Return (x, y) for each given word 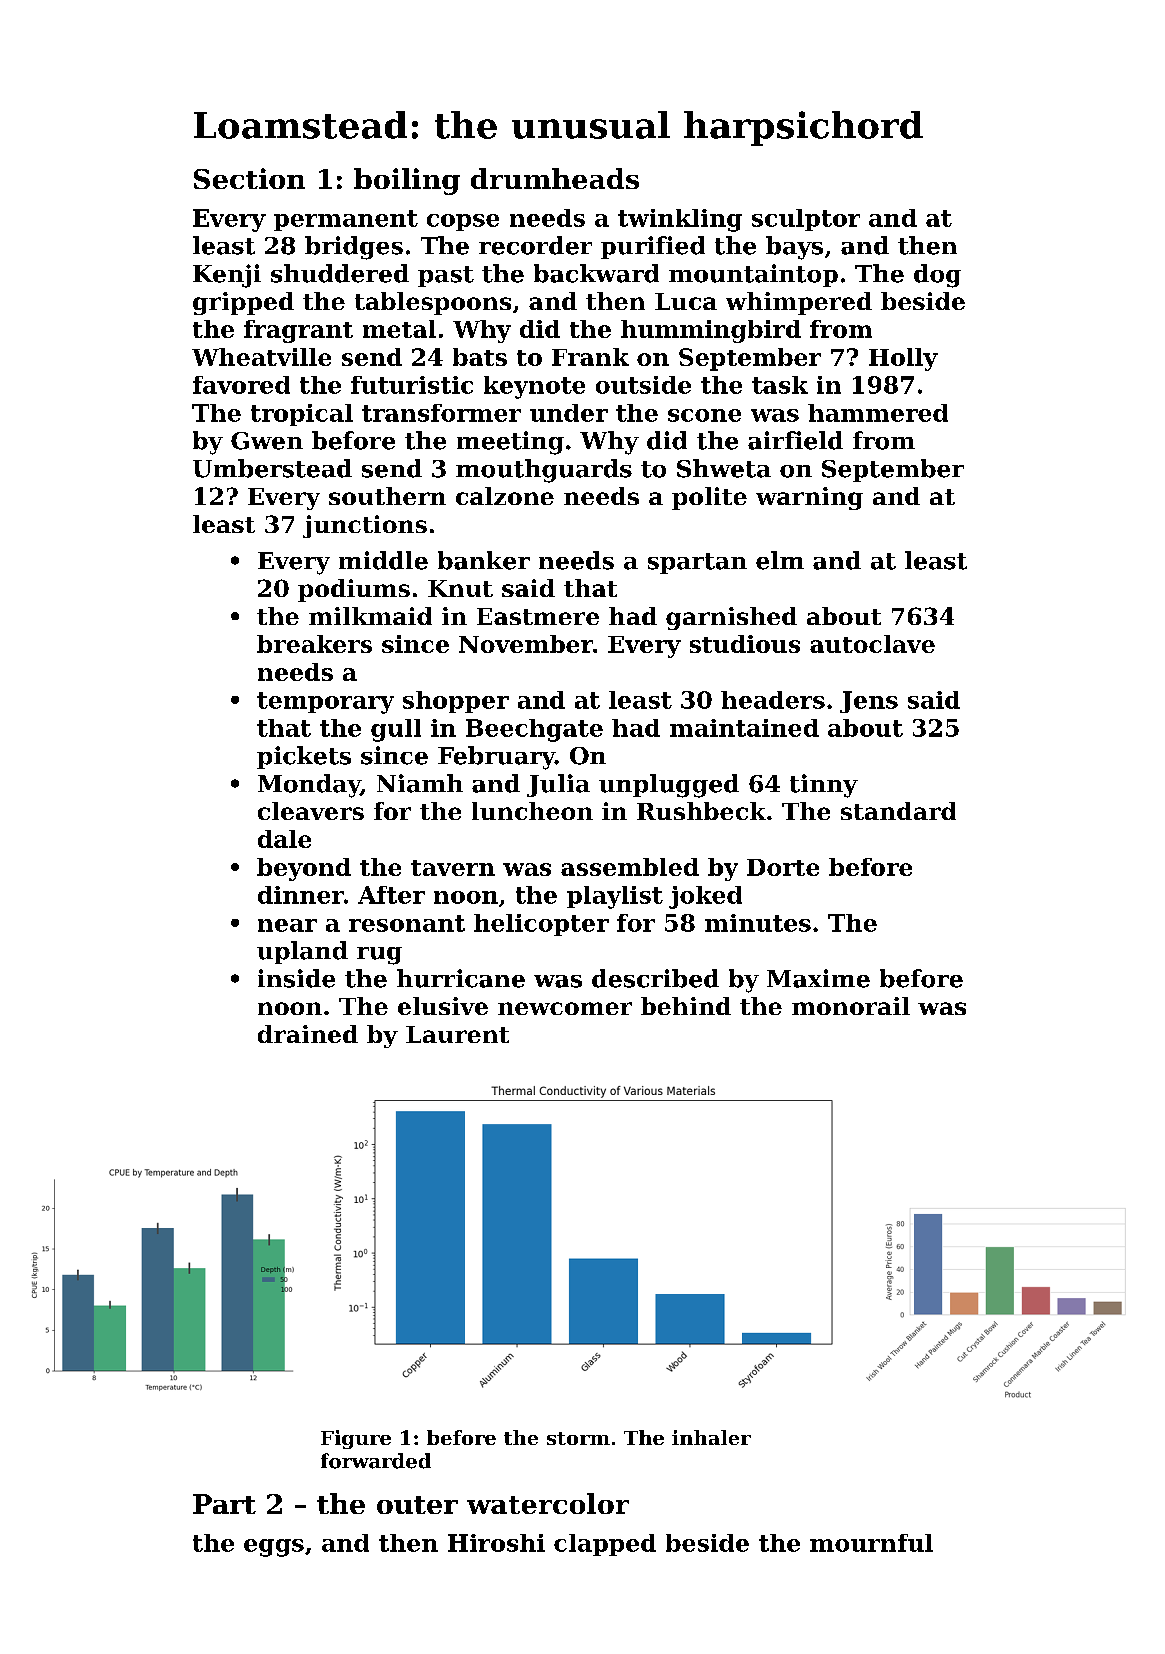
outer (417, 1505)
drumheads (555, 178)
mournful (871, 1543)
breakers (314, 644)
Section (249, 178)
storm (578, 1438)
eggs (274, 1548)
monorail (851, 1006)
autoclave (872, 644)
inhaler (711, 1437)
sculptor (806, 220)
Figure (356, 1439)
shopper (456, 702)
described (655, 978)
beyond (304, 869)
